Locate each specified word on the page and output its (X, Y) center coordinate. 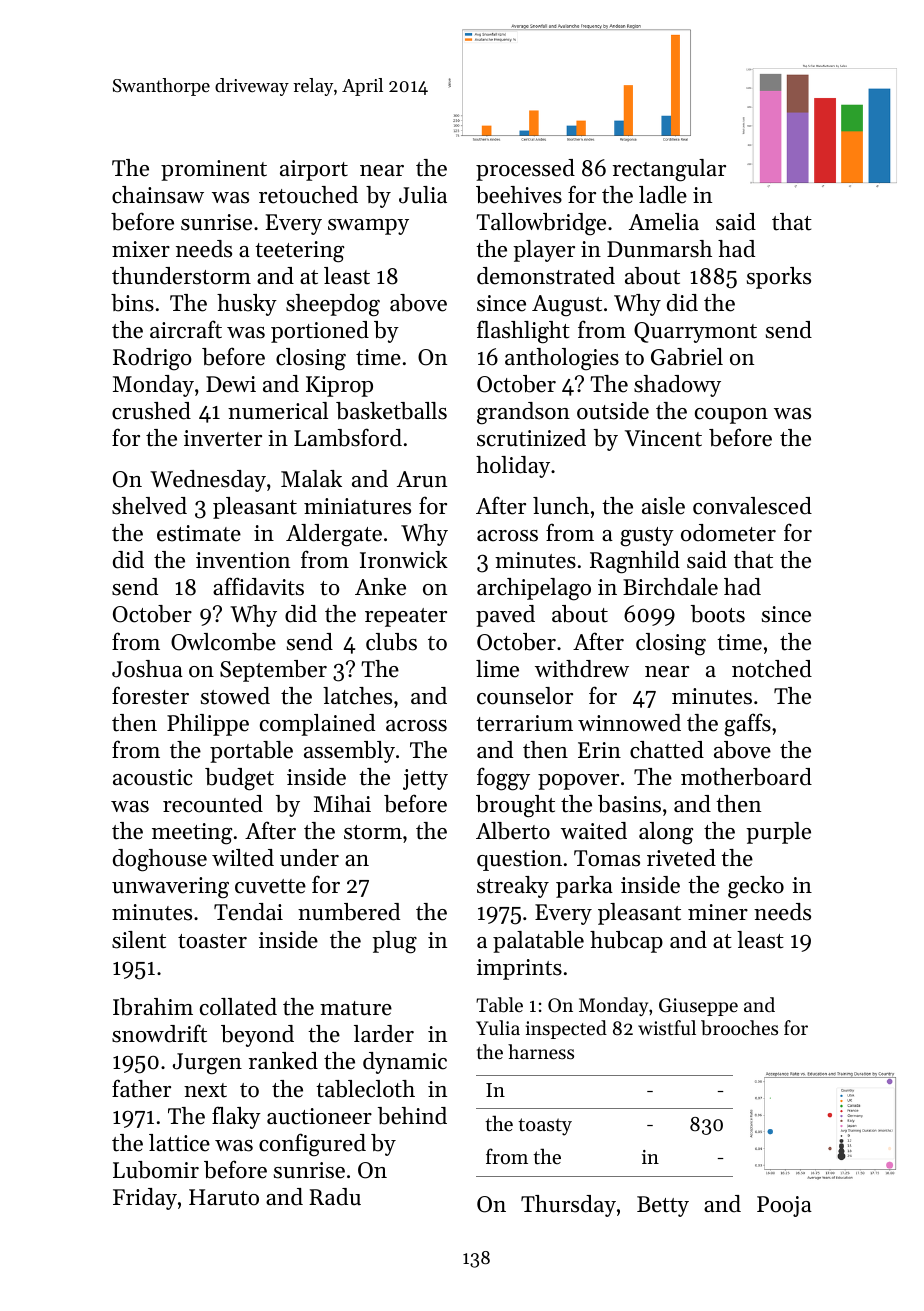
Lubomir (156, 1170)
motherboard (746, 777)
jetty (425, 779)
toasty (545, 1127)
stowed (235, 696)
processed (525, 170)
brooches (739, 1028)
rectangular (669, 170)
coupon (731, 416)
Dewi (231, 384)
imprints (519, 969)
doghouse (160, 860)
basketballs (391, 411)
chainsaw (158, 195)
